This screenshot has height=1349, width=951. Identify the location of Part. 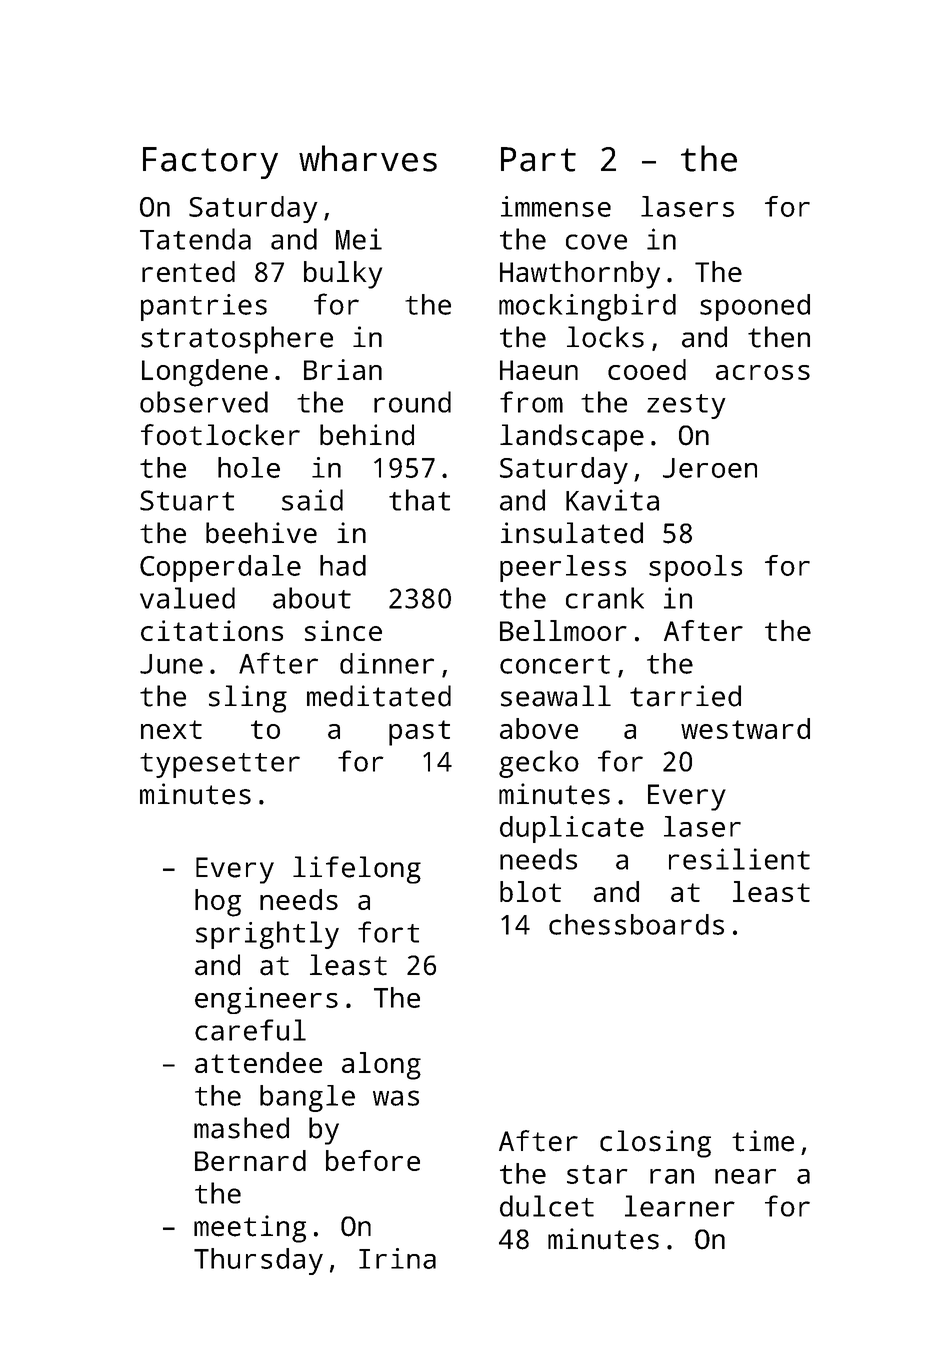
(538, 159).
